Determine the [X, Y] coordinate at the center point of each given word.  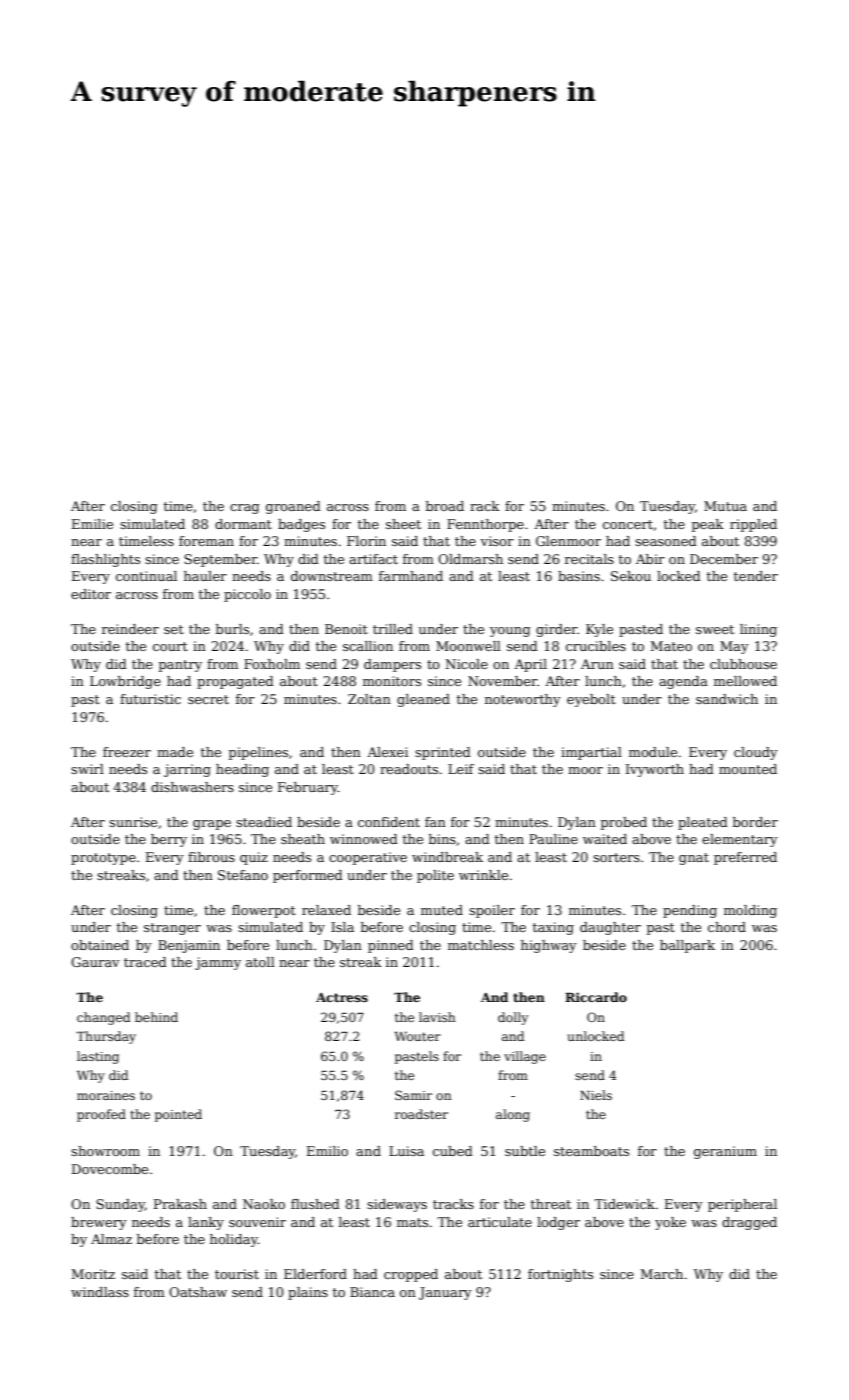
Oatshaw [198, 1292]
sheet [403, 524]
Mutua [725, 506]
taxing [553, 928]
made [175, 752]
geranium [725, 1152]
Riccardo [596, 997]
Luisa [406, 1151]
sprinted [443, 753]
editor [91, 594]
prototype [103, 859]
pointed [178, 1115]
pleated [703, 823]
